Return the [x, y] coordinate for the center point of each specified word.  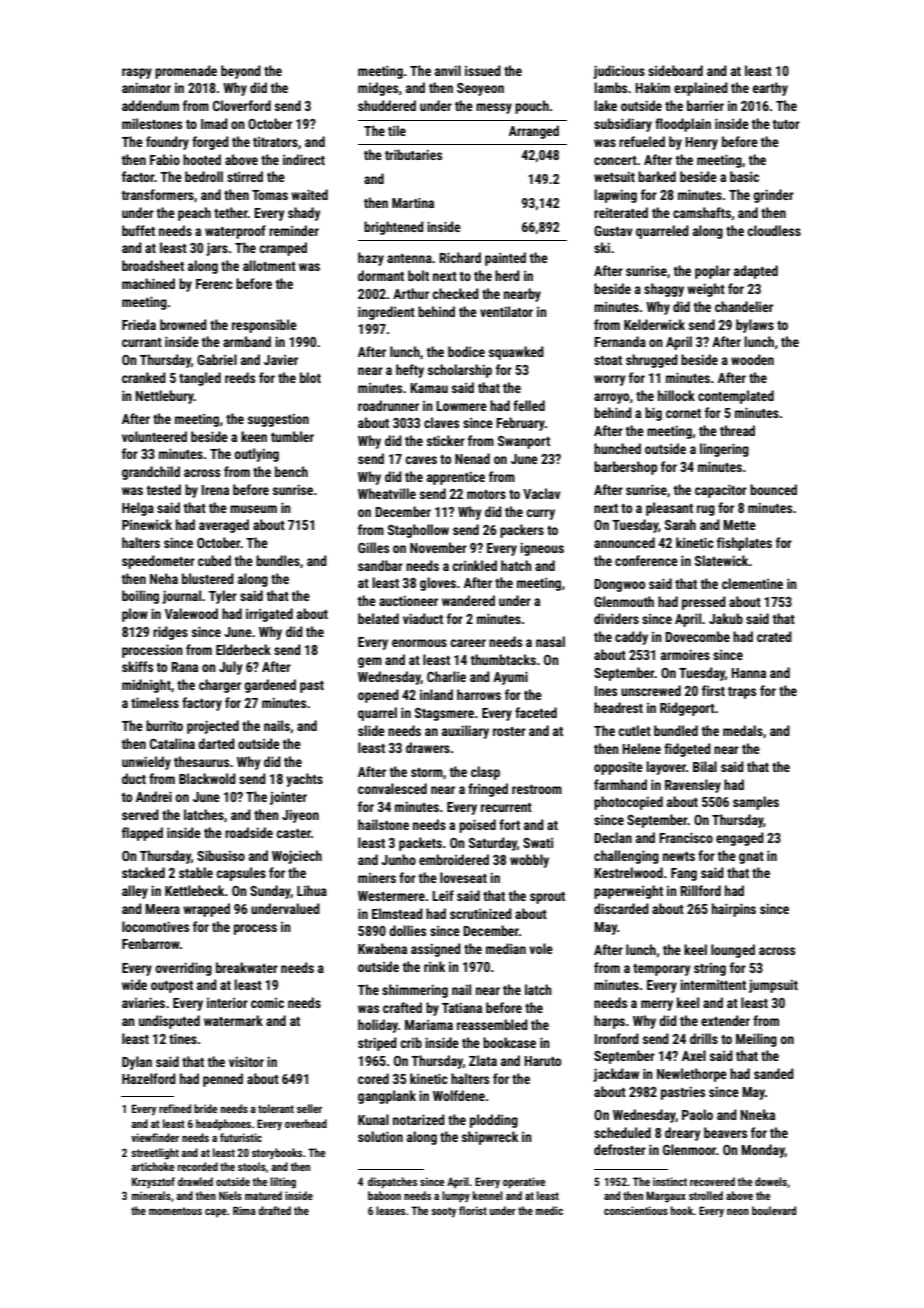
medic [549, 1210]
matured [263, 1195]
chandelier [744, 306]
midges [378, 89]
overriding [183, 969]
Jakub [726, 618]
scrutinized [481, 913]
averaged [224, 526]
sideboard [675, 70]
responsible [264, 326]
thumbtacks [503, 659]
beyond [241, 72]
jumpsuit [773, 986]
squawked [516, 353]
